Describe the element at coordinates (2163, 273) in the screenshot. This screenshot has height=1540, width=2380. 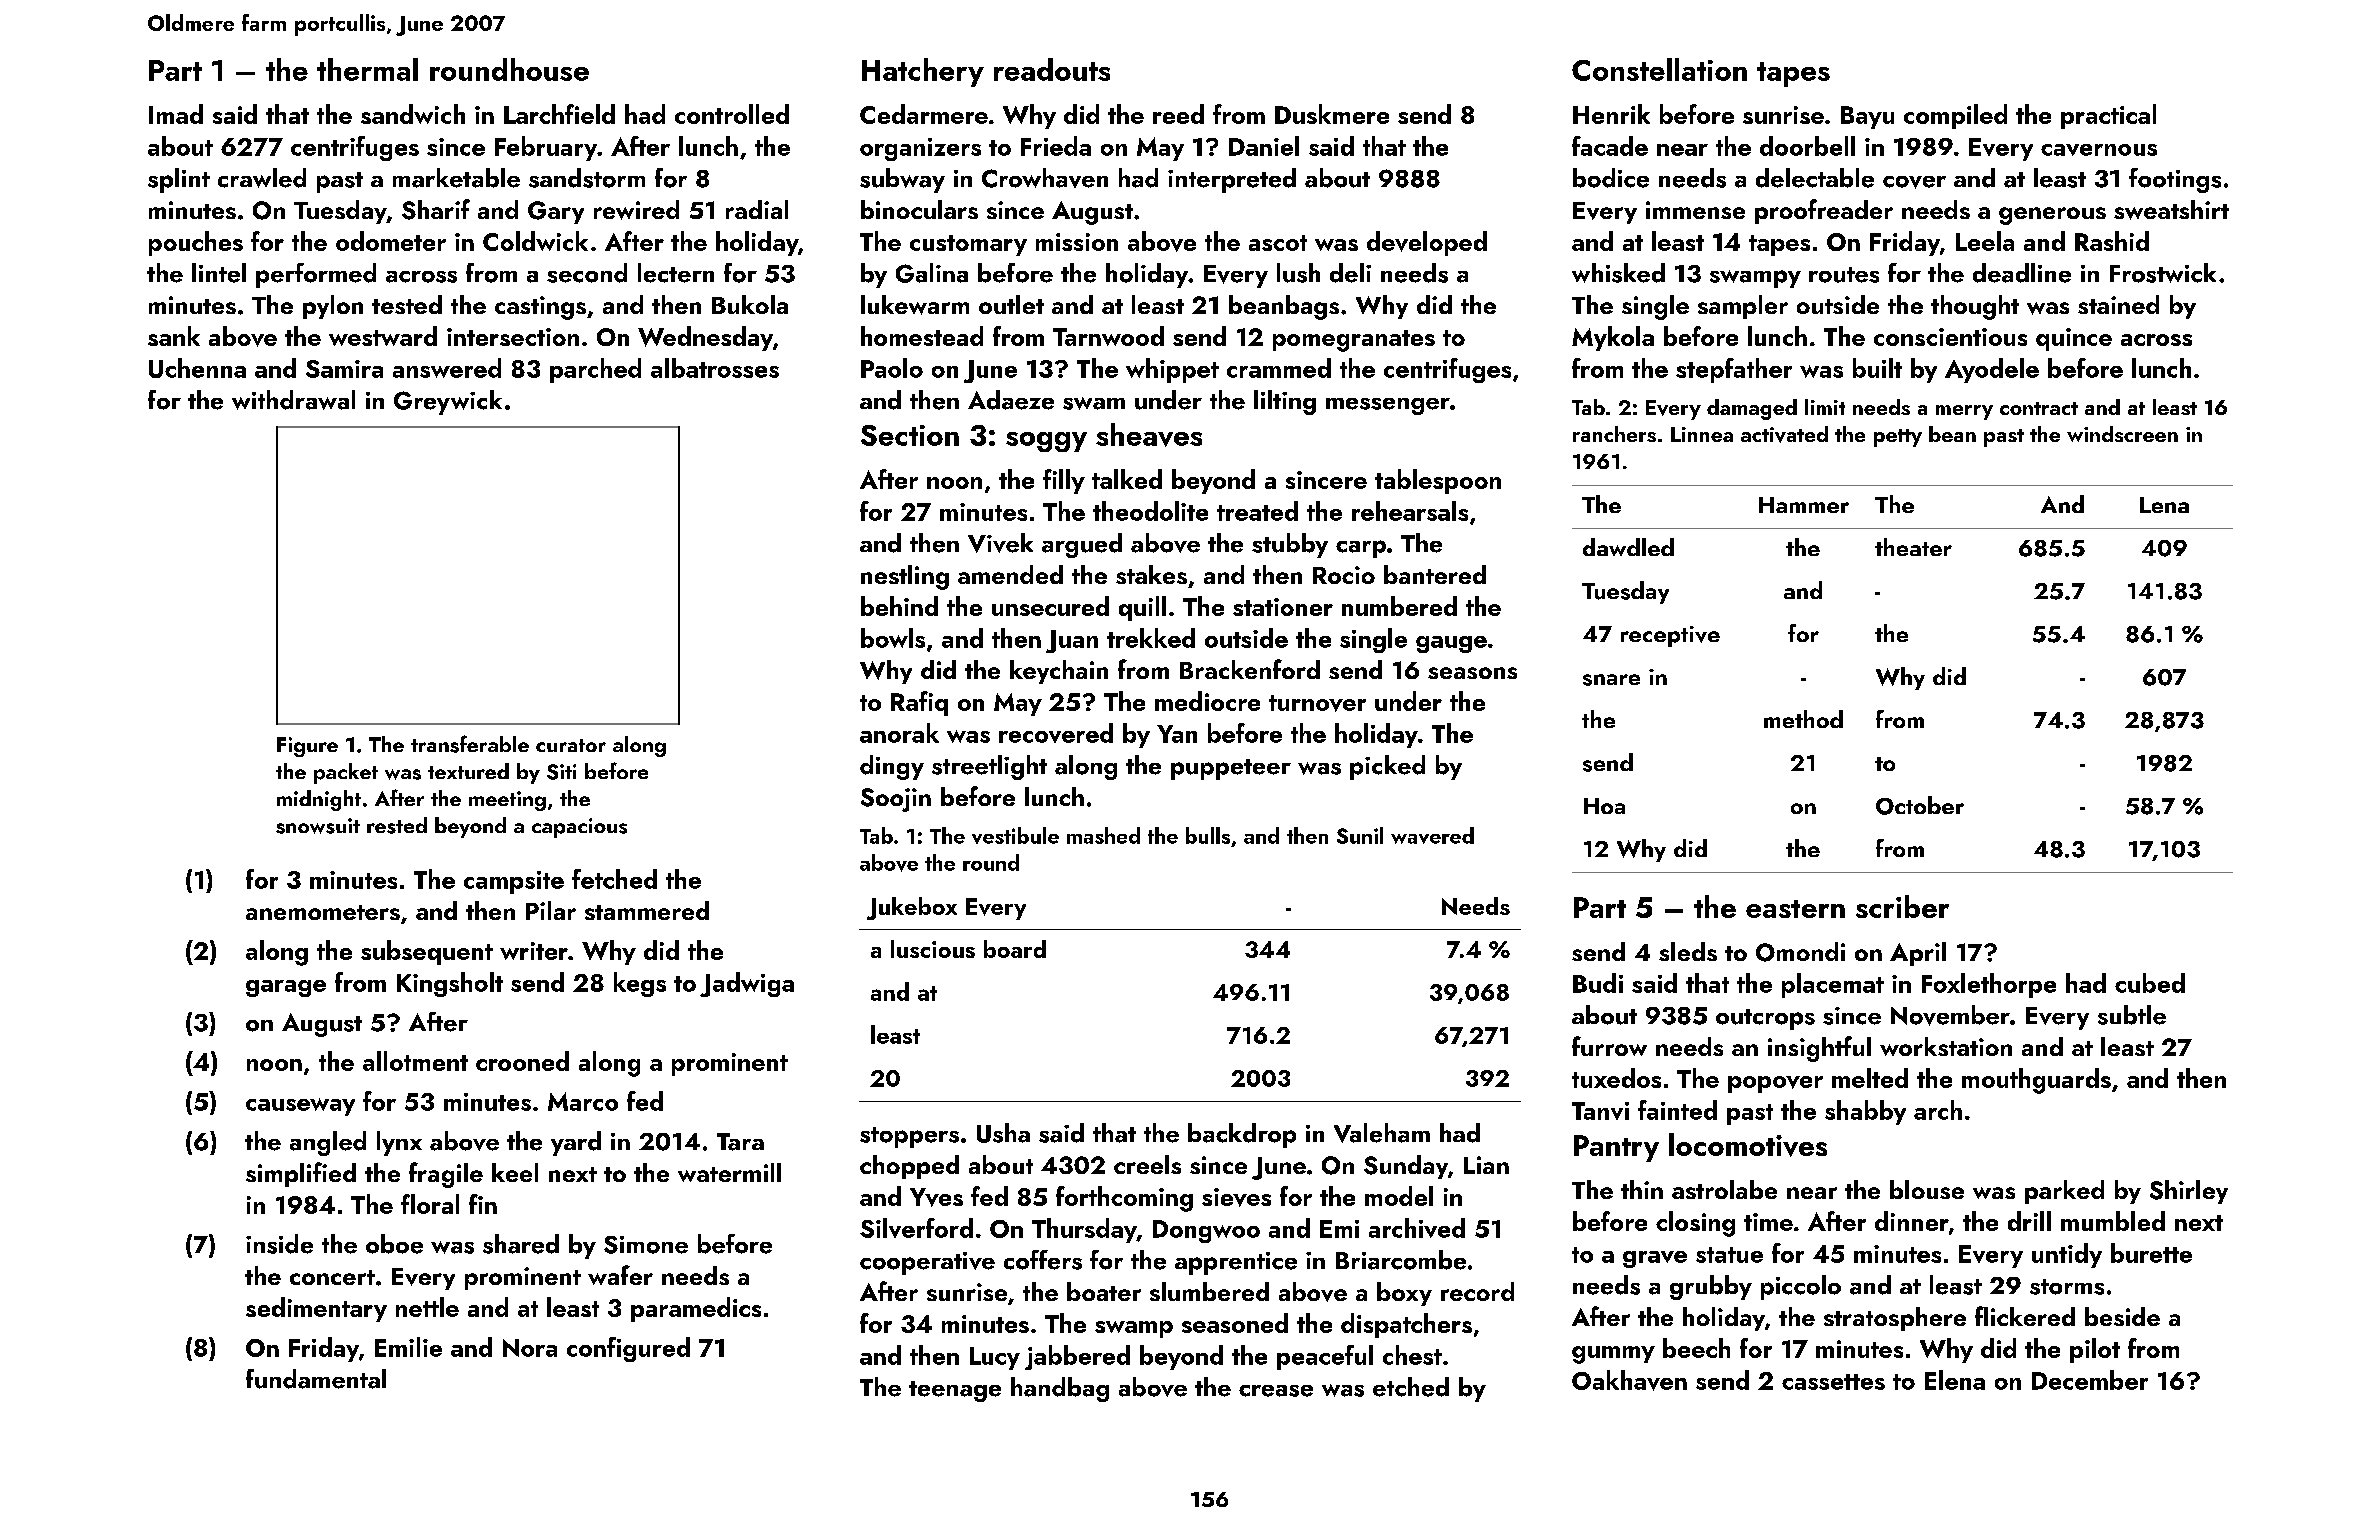
I see `Frostwick` at that location.
